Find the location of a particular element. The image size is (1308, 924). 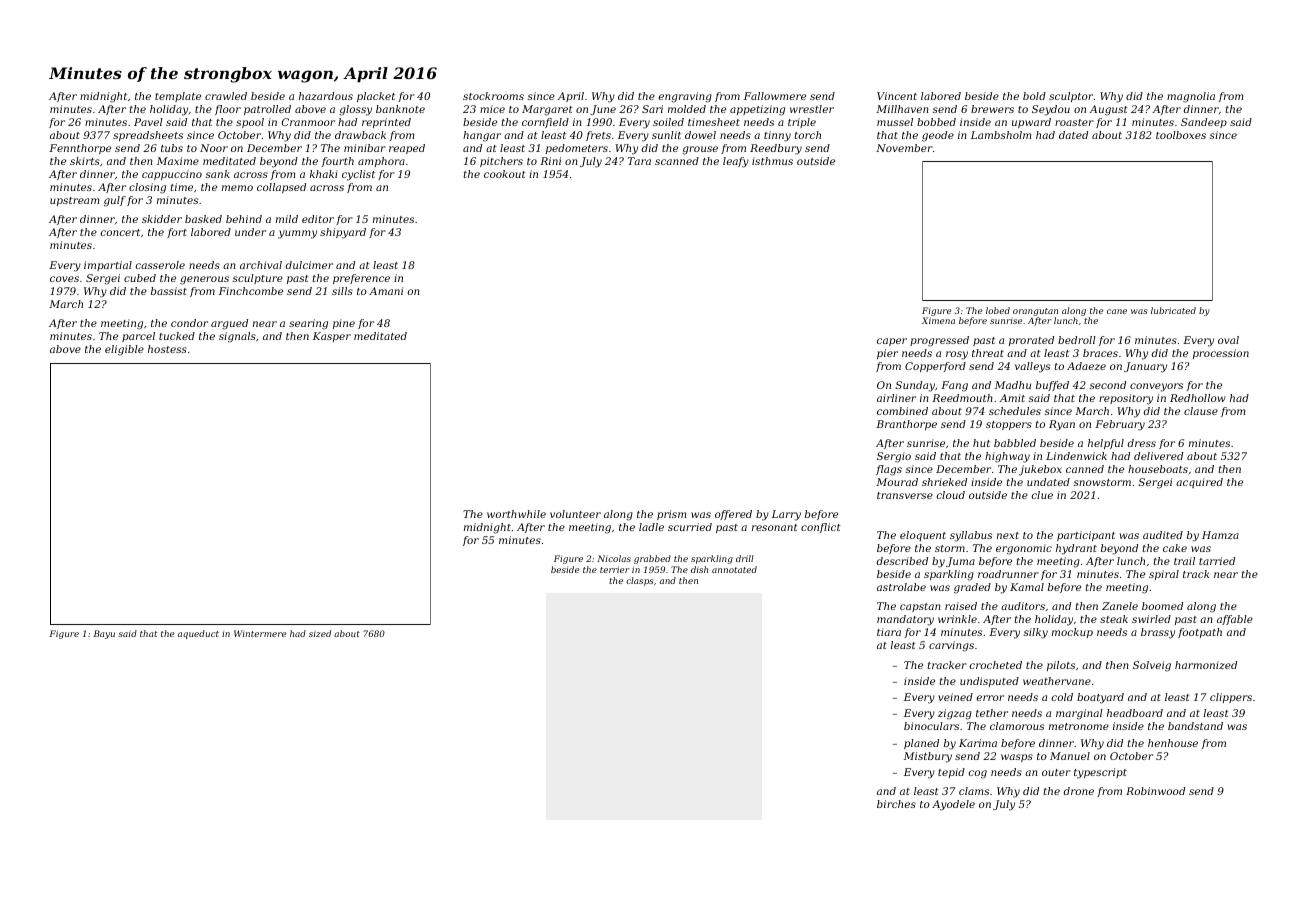

sized is located at coordinates (320, 633).
